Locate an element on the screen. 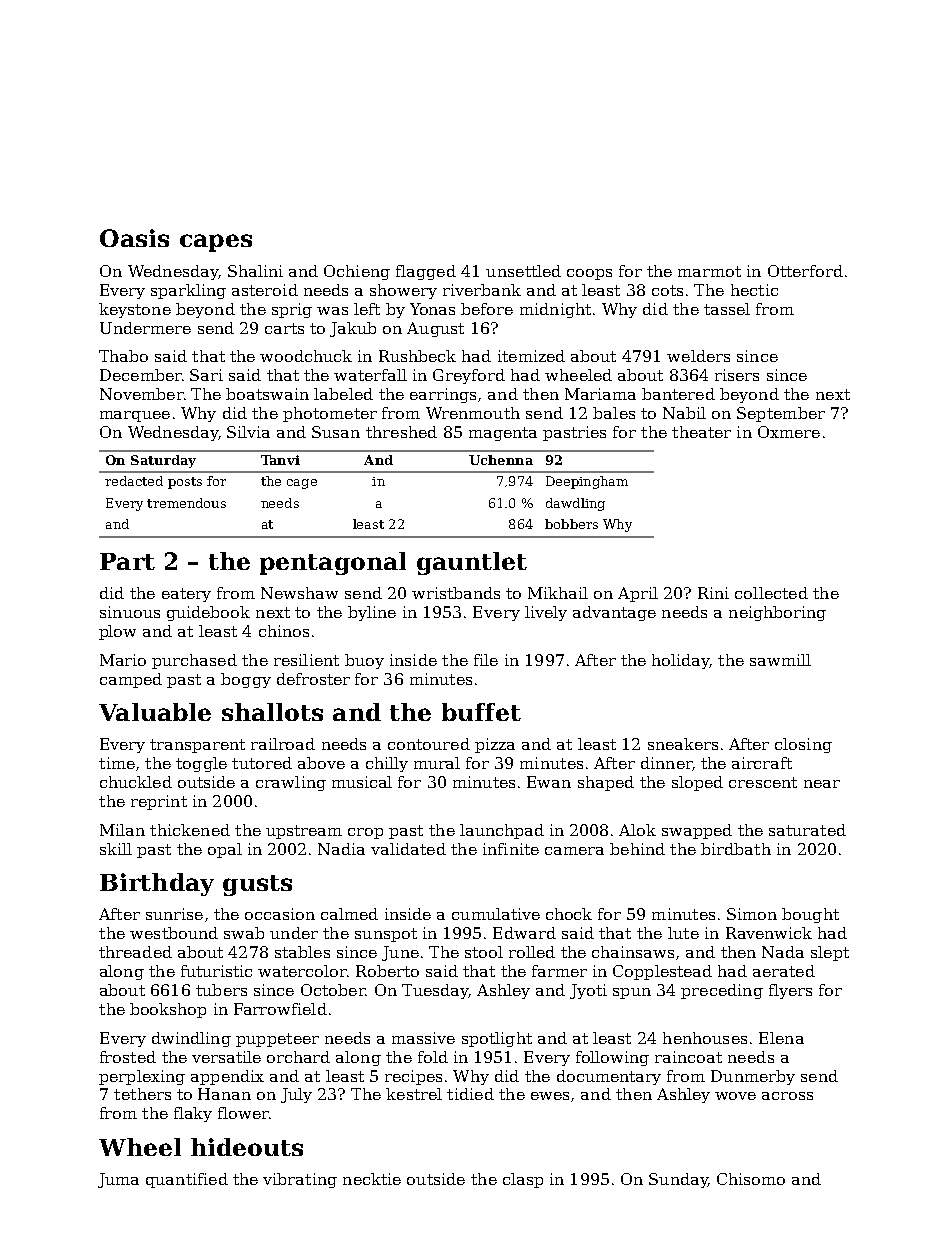 The height and width of the screenshot is (1233, 952). Shalini is located at coordinates (255, 271).
